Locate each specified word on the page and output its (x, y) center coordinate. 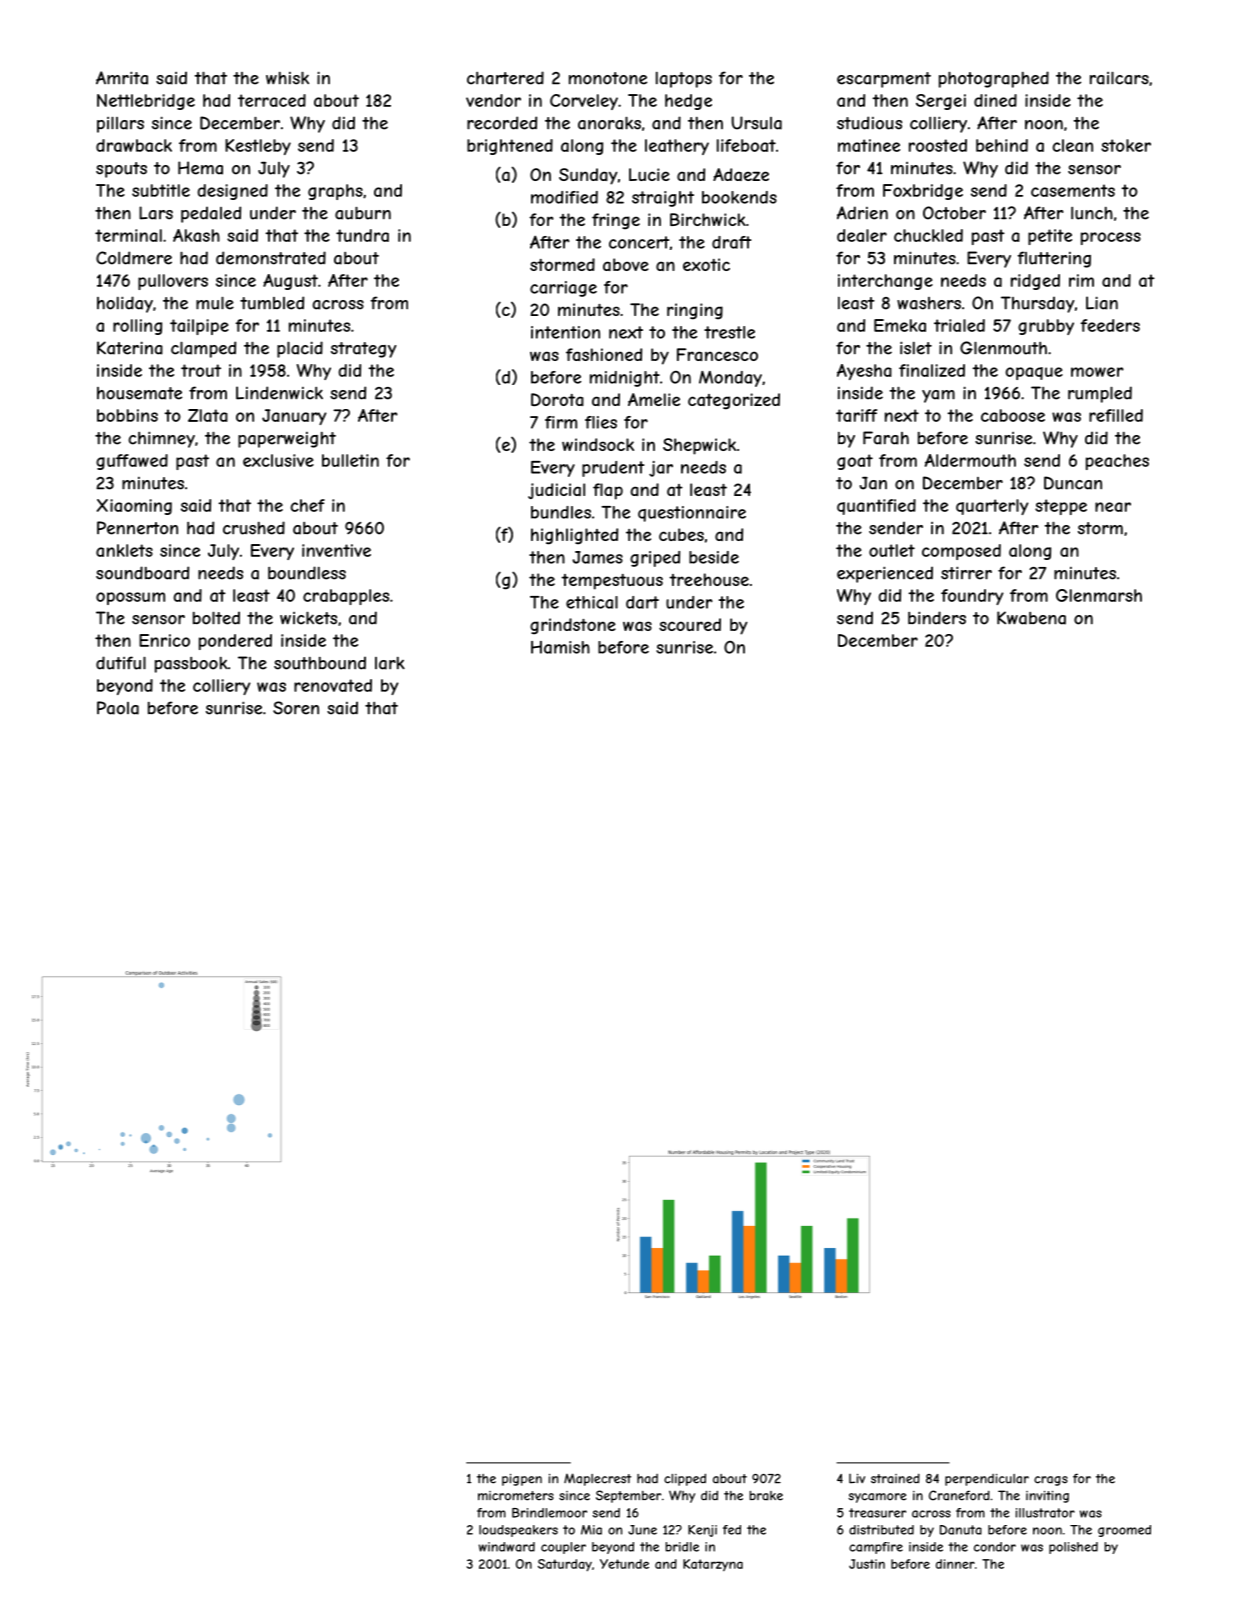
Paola (118, 708)
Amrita (122, 78)
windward (507, 1547)
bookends (739, 197)
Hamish (560, 647)
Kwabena (1031, 618)
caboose (1013, 415)
